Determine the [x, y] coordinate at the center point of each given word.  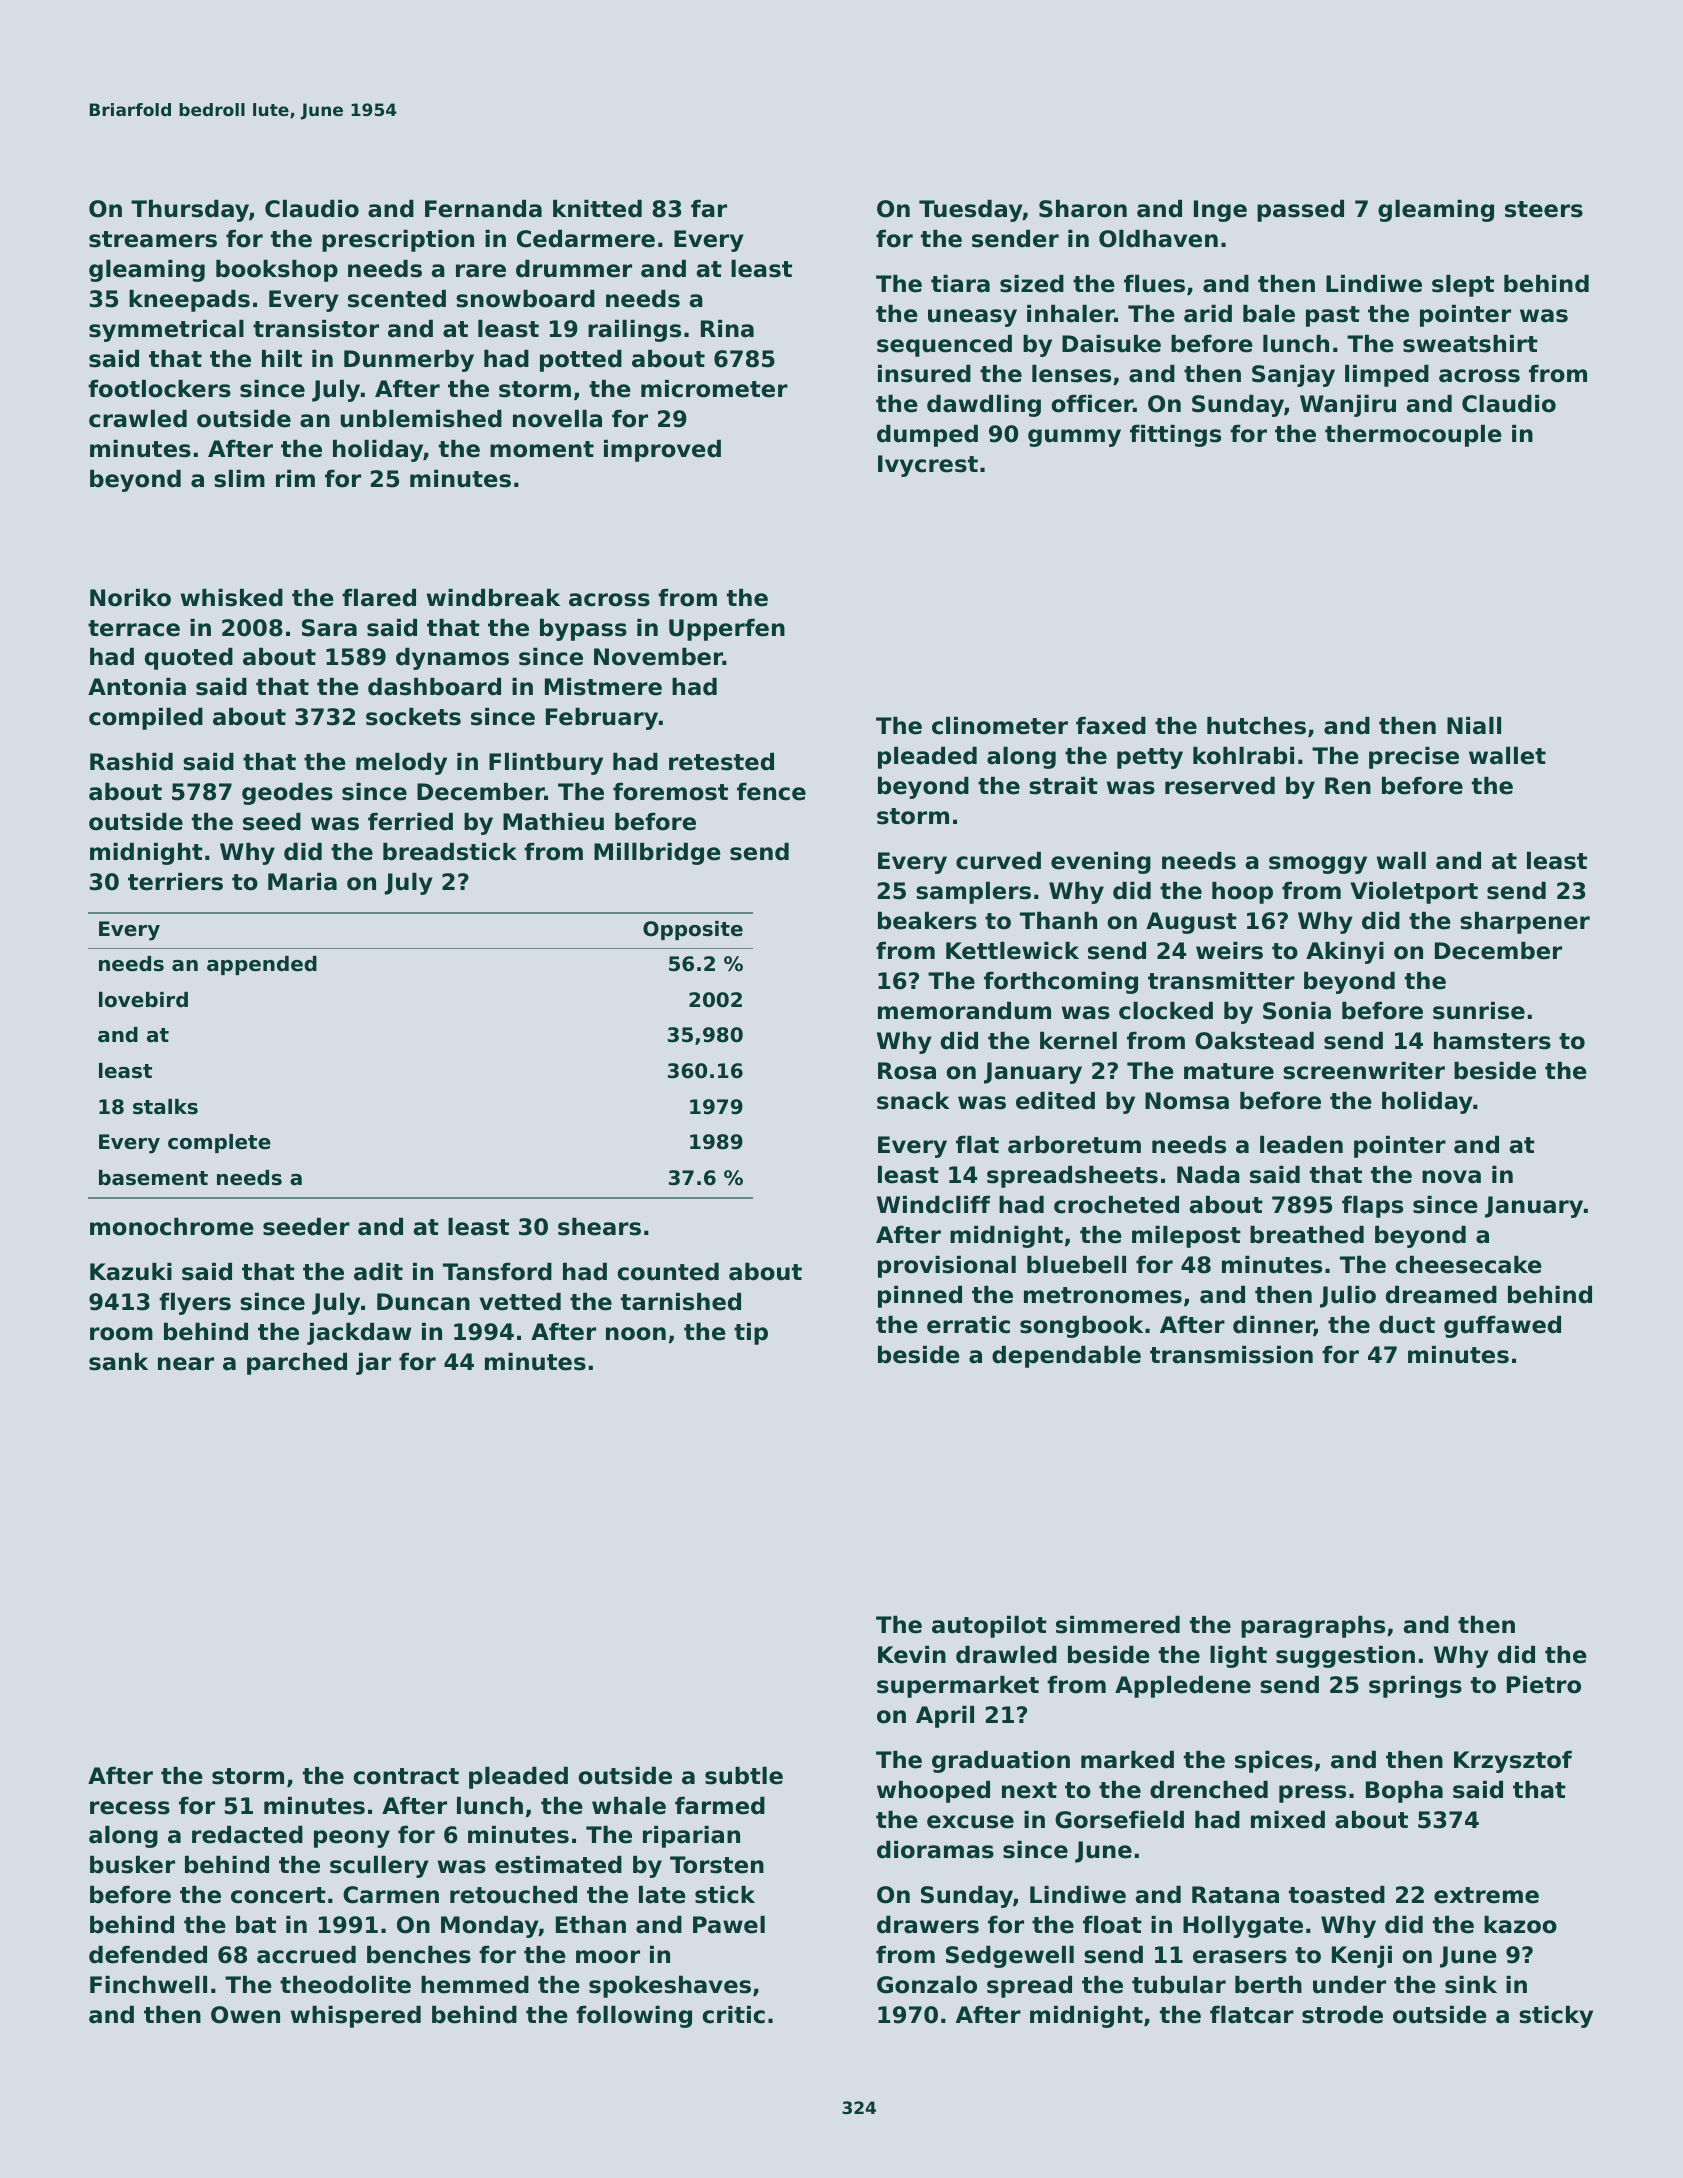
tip [751, 1334]
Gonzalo [927, 1985]
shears [599, 1227]
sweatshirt [1470, 344]
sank [118, 1362]
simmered [1118, 1625]
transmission [1231, 1355]
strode [1342, 2015]
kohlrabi [1243, 756]
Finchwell [148, 1985]
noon [636, 1334]
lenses [1071, 374]
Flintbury [546, 764]
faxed [1111, 726]
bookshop [277, 271]
